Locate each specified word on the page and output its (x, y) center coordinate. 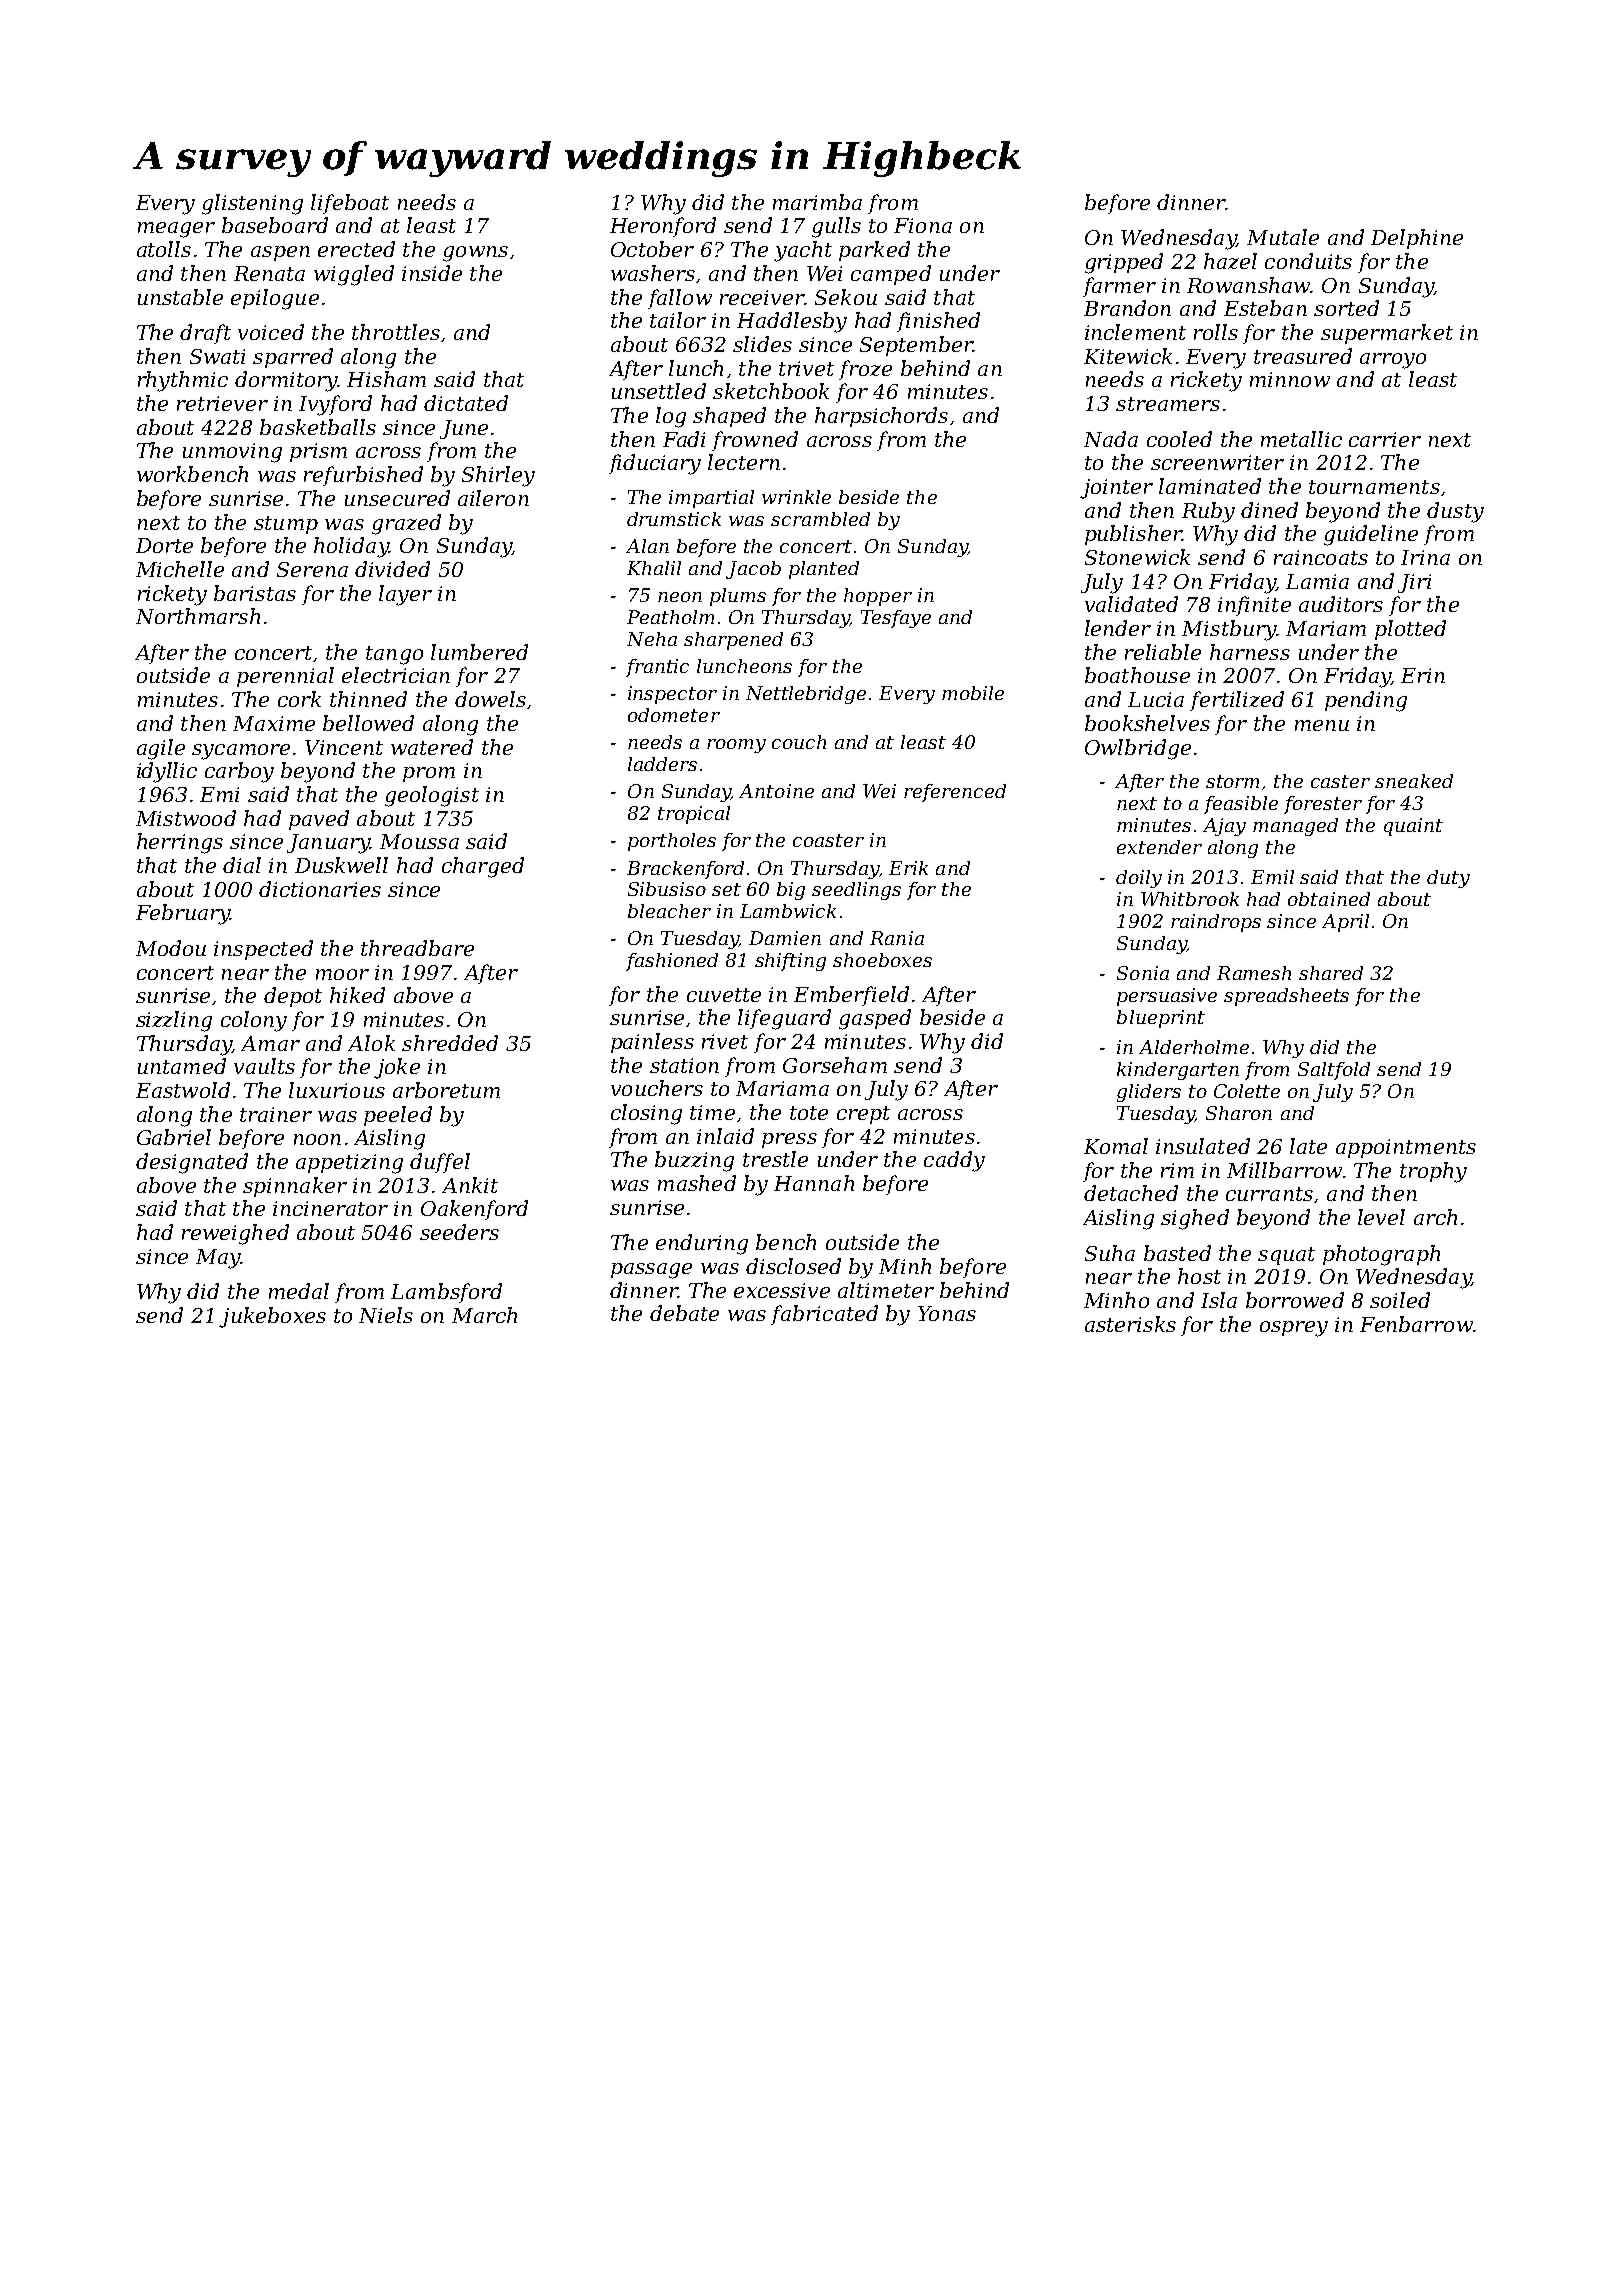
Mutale (1283, 237)
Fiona (923, 225)
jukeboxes (272, 1317)
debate (684, 1313)
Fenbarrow (1416, 1324)
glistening (252, 204)
